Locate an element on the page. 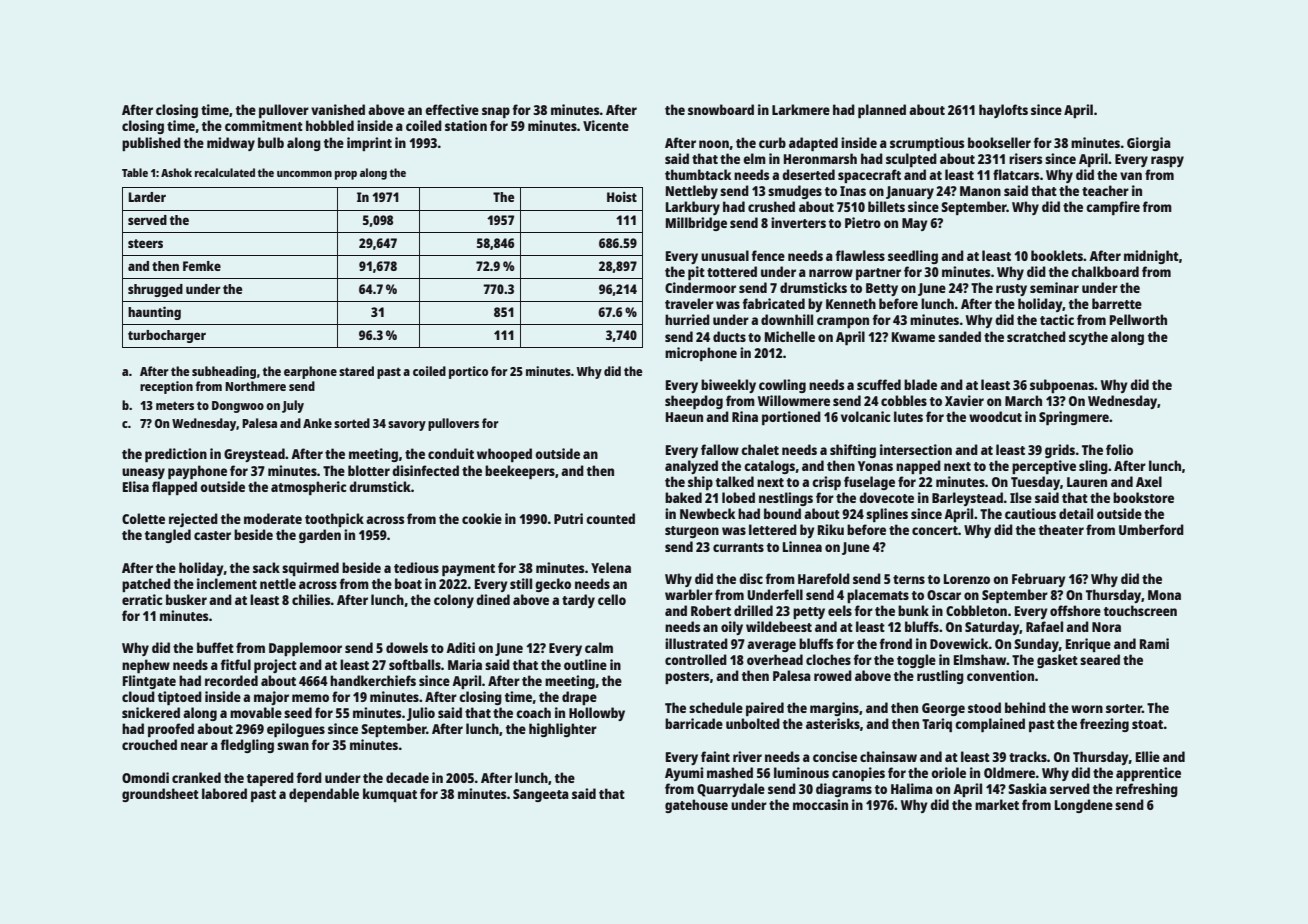 Image resolution: width=1308 pixels, height=924 pixels. Axel is located at coordinates (1149, 481).
